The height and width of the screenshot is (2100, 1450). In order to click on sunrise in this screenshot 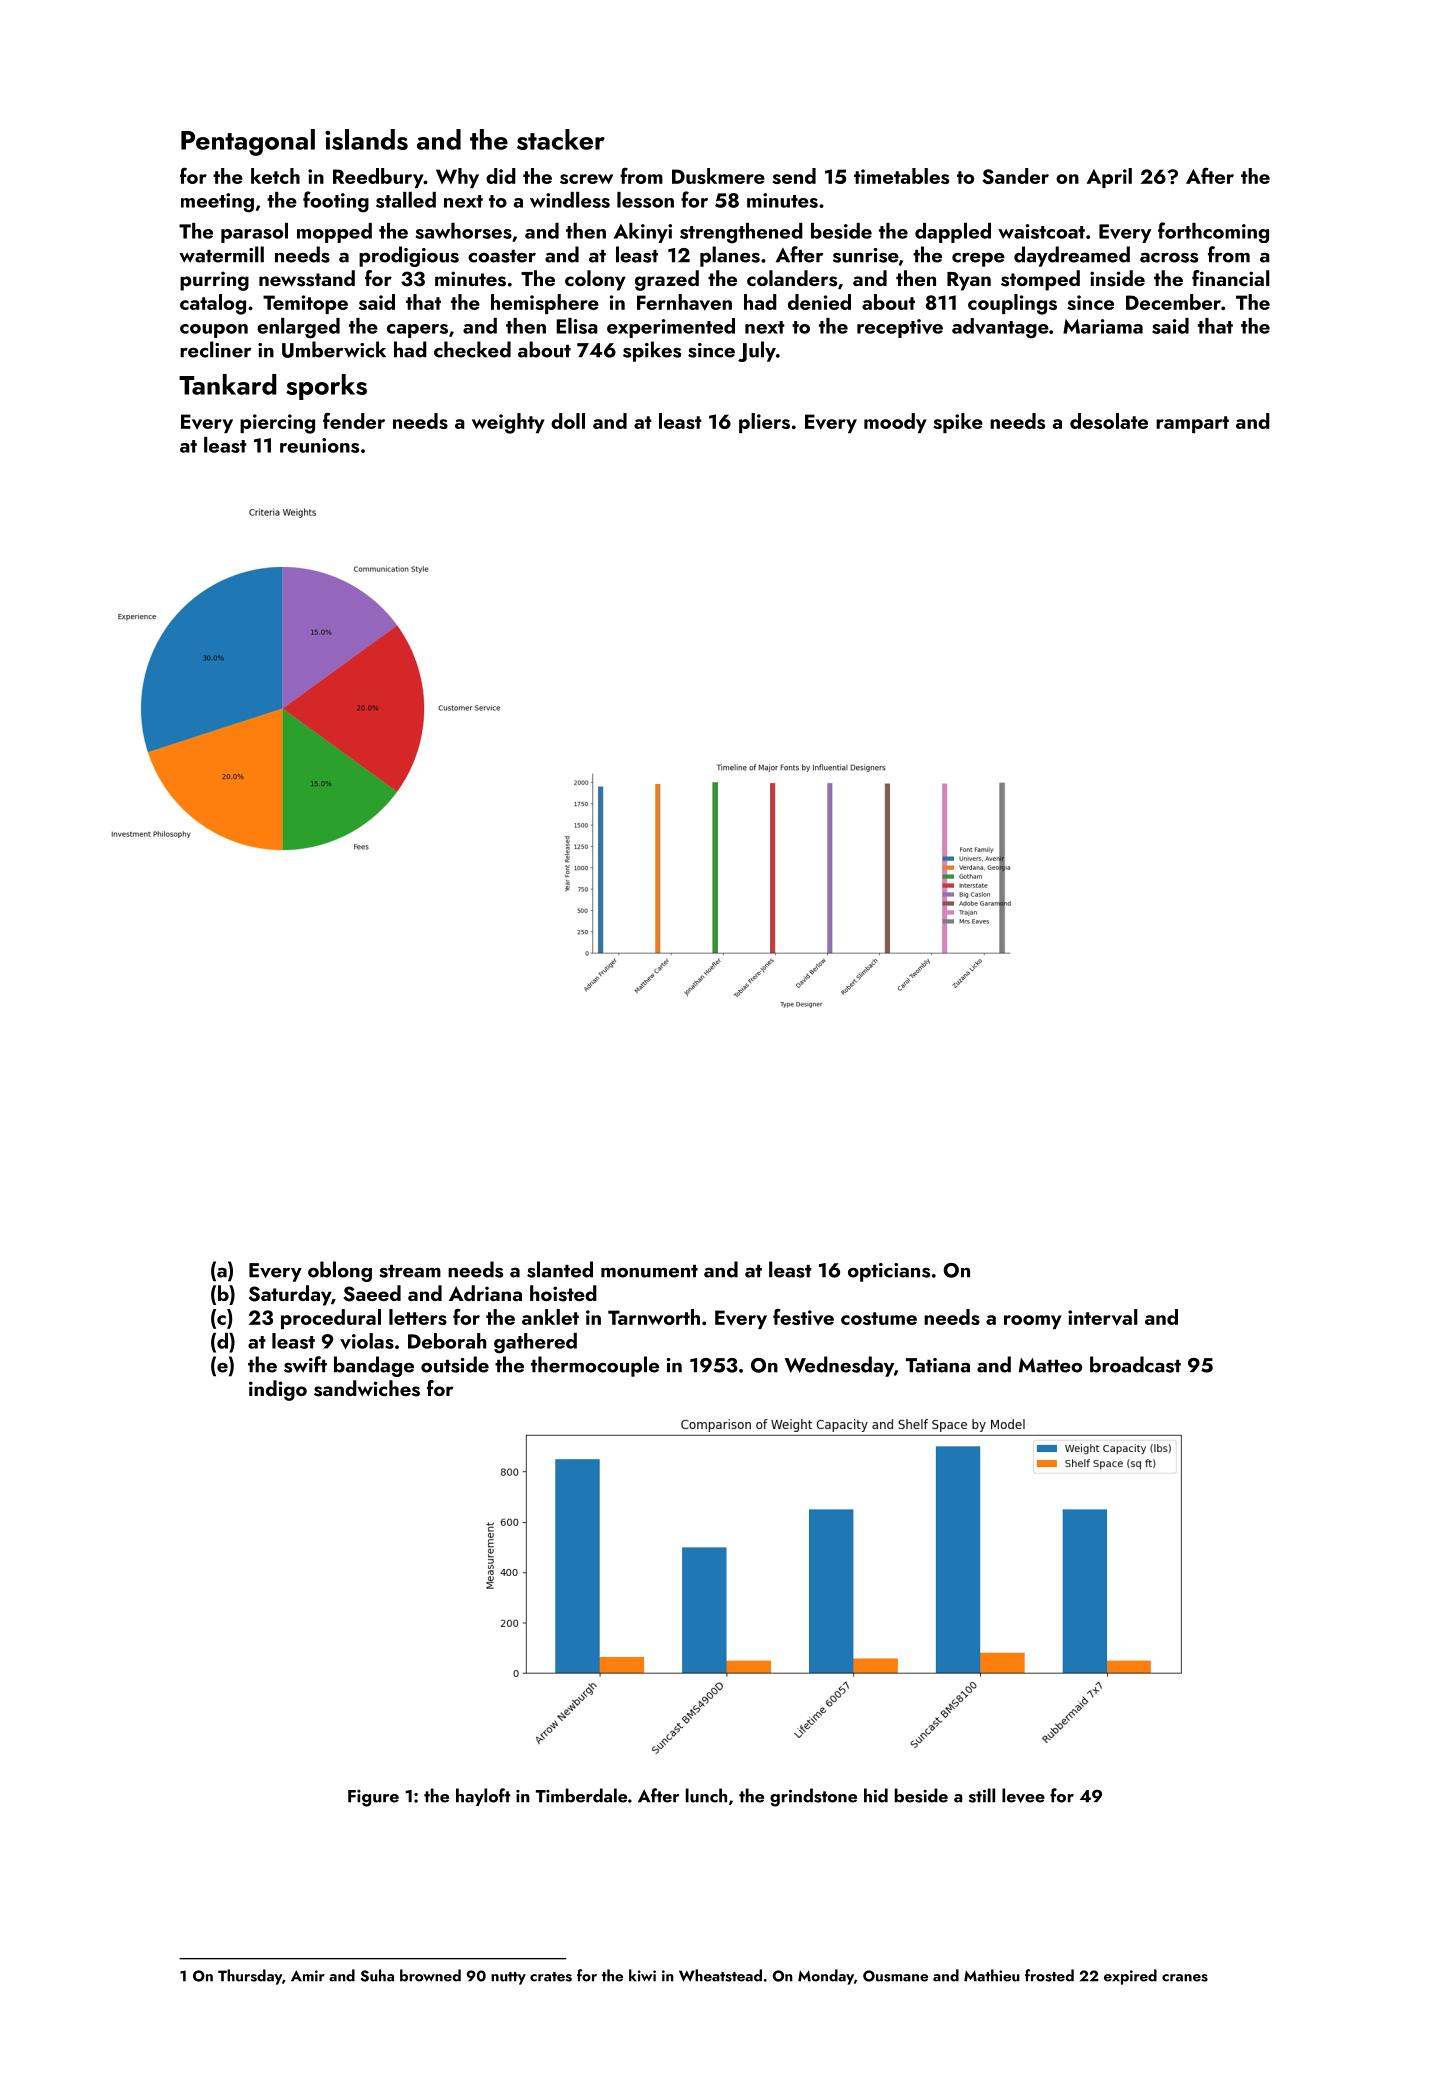, I will do `click(866, 255)`.
